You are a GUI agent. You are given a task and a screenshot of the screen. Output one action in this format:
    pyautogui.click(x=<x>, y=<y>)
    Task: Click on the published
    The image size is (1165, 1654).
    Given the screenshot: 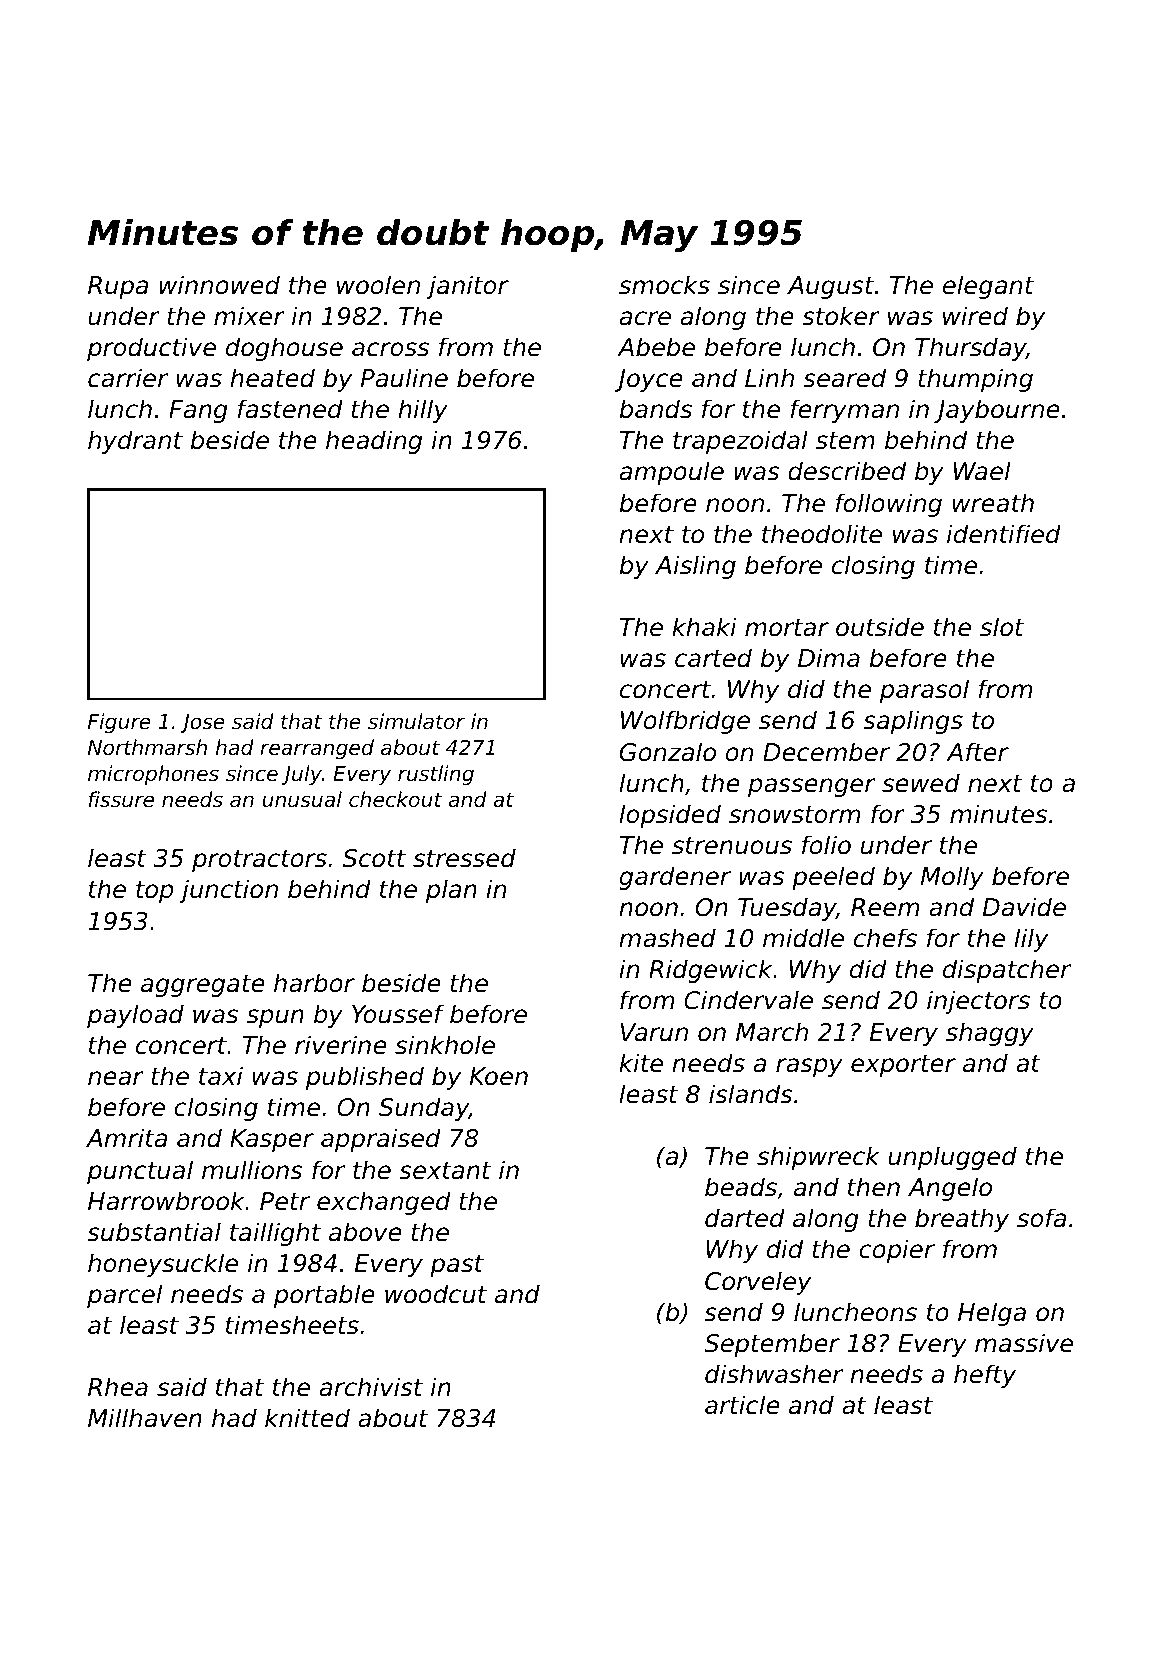 What is the action you would take?
    pyautogui.click(x=365, y=1078)
